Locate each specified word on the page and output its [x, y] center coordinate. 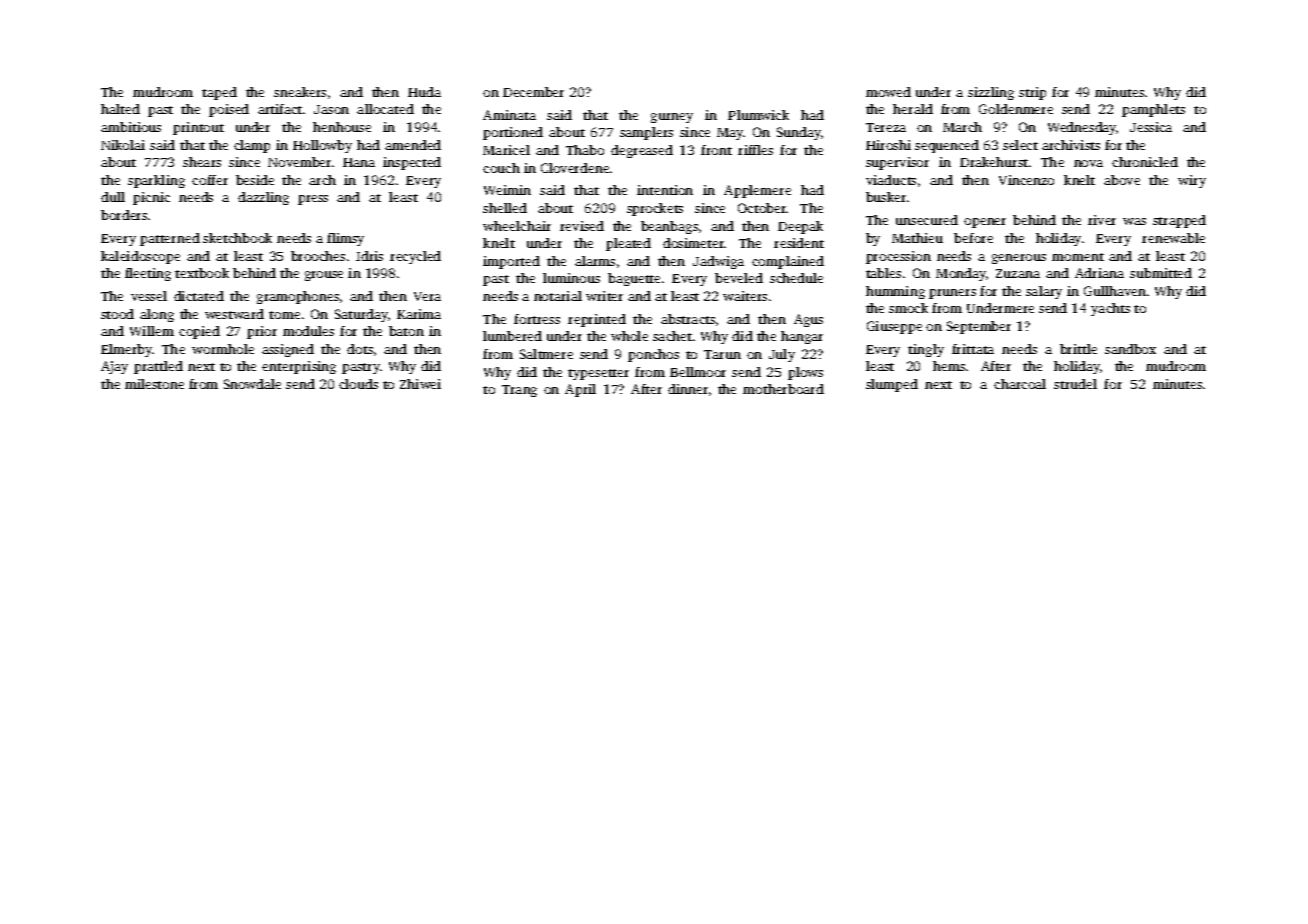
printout [198, 128]
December [533, 92]
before [973, 238]
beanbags [669, 227]
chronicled [1145, 162]
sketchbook [237, 238]
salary [1044, 292]
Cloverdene [575, 168]
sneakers [300, 92]
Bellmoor [698, 372]
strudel [1075, 384]
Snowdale [252, 384]
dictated [199, 296]
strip [1032, 93]
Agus [808, 320]
